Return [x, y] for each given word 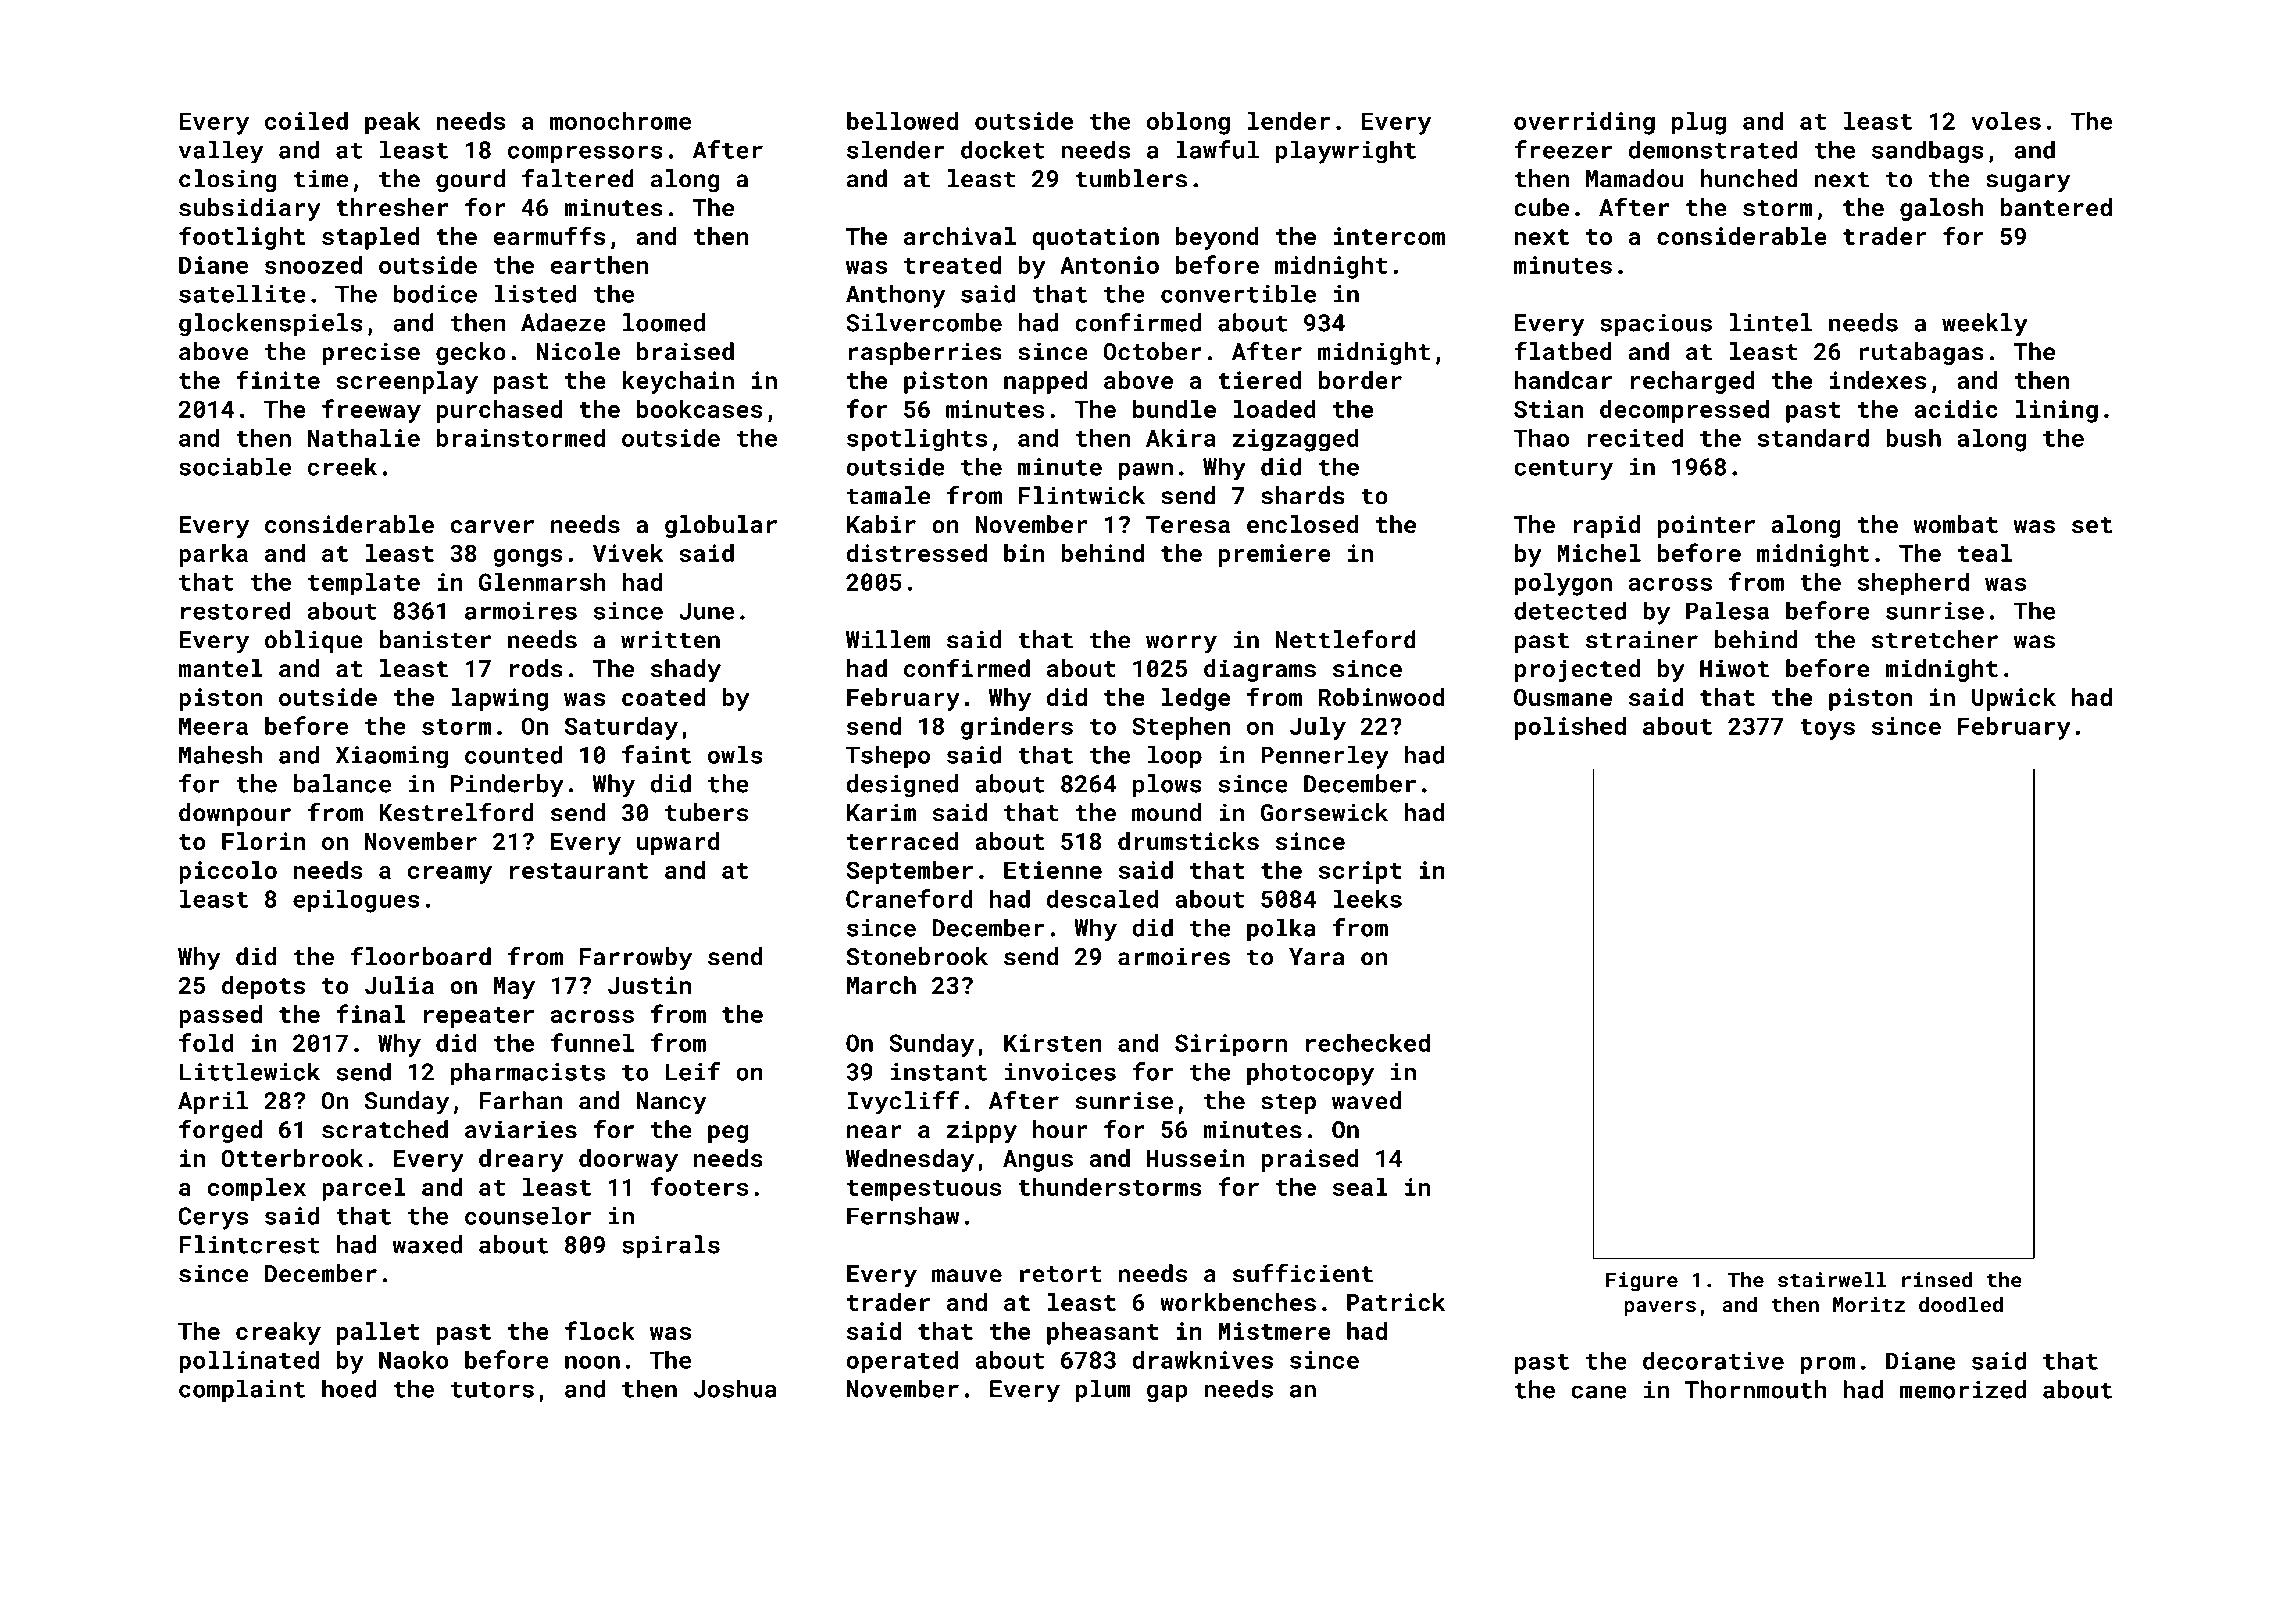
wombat [1956, 524]
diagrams [1260, 670]
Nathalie [364, 437]
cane [1599, 1392]
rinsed [1937, 1280]
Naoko [413, 1359]
